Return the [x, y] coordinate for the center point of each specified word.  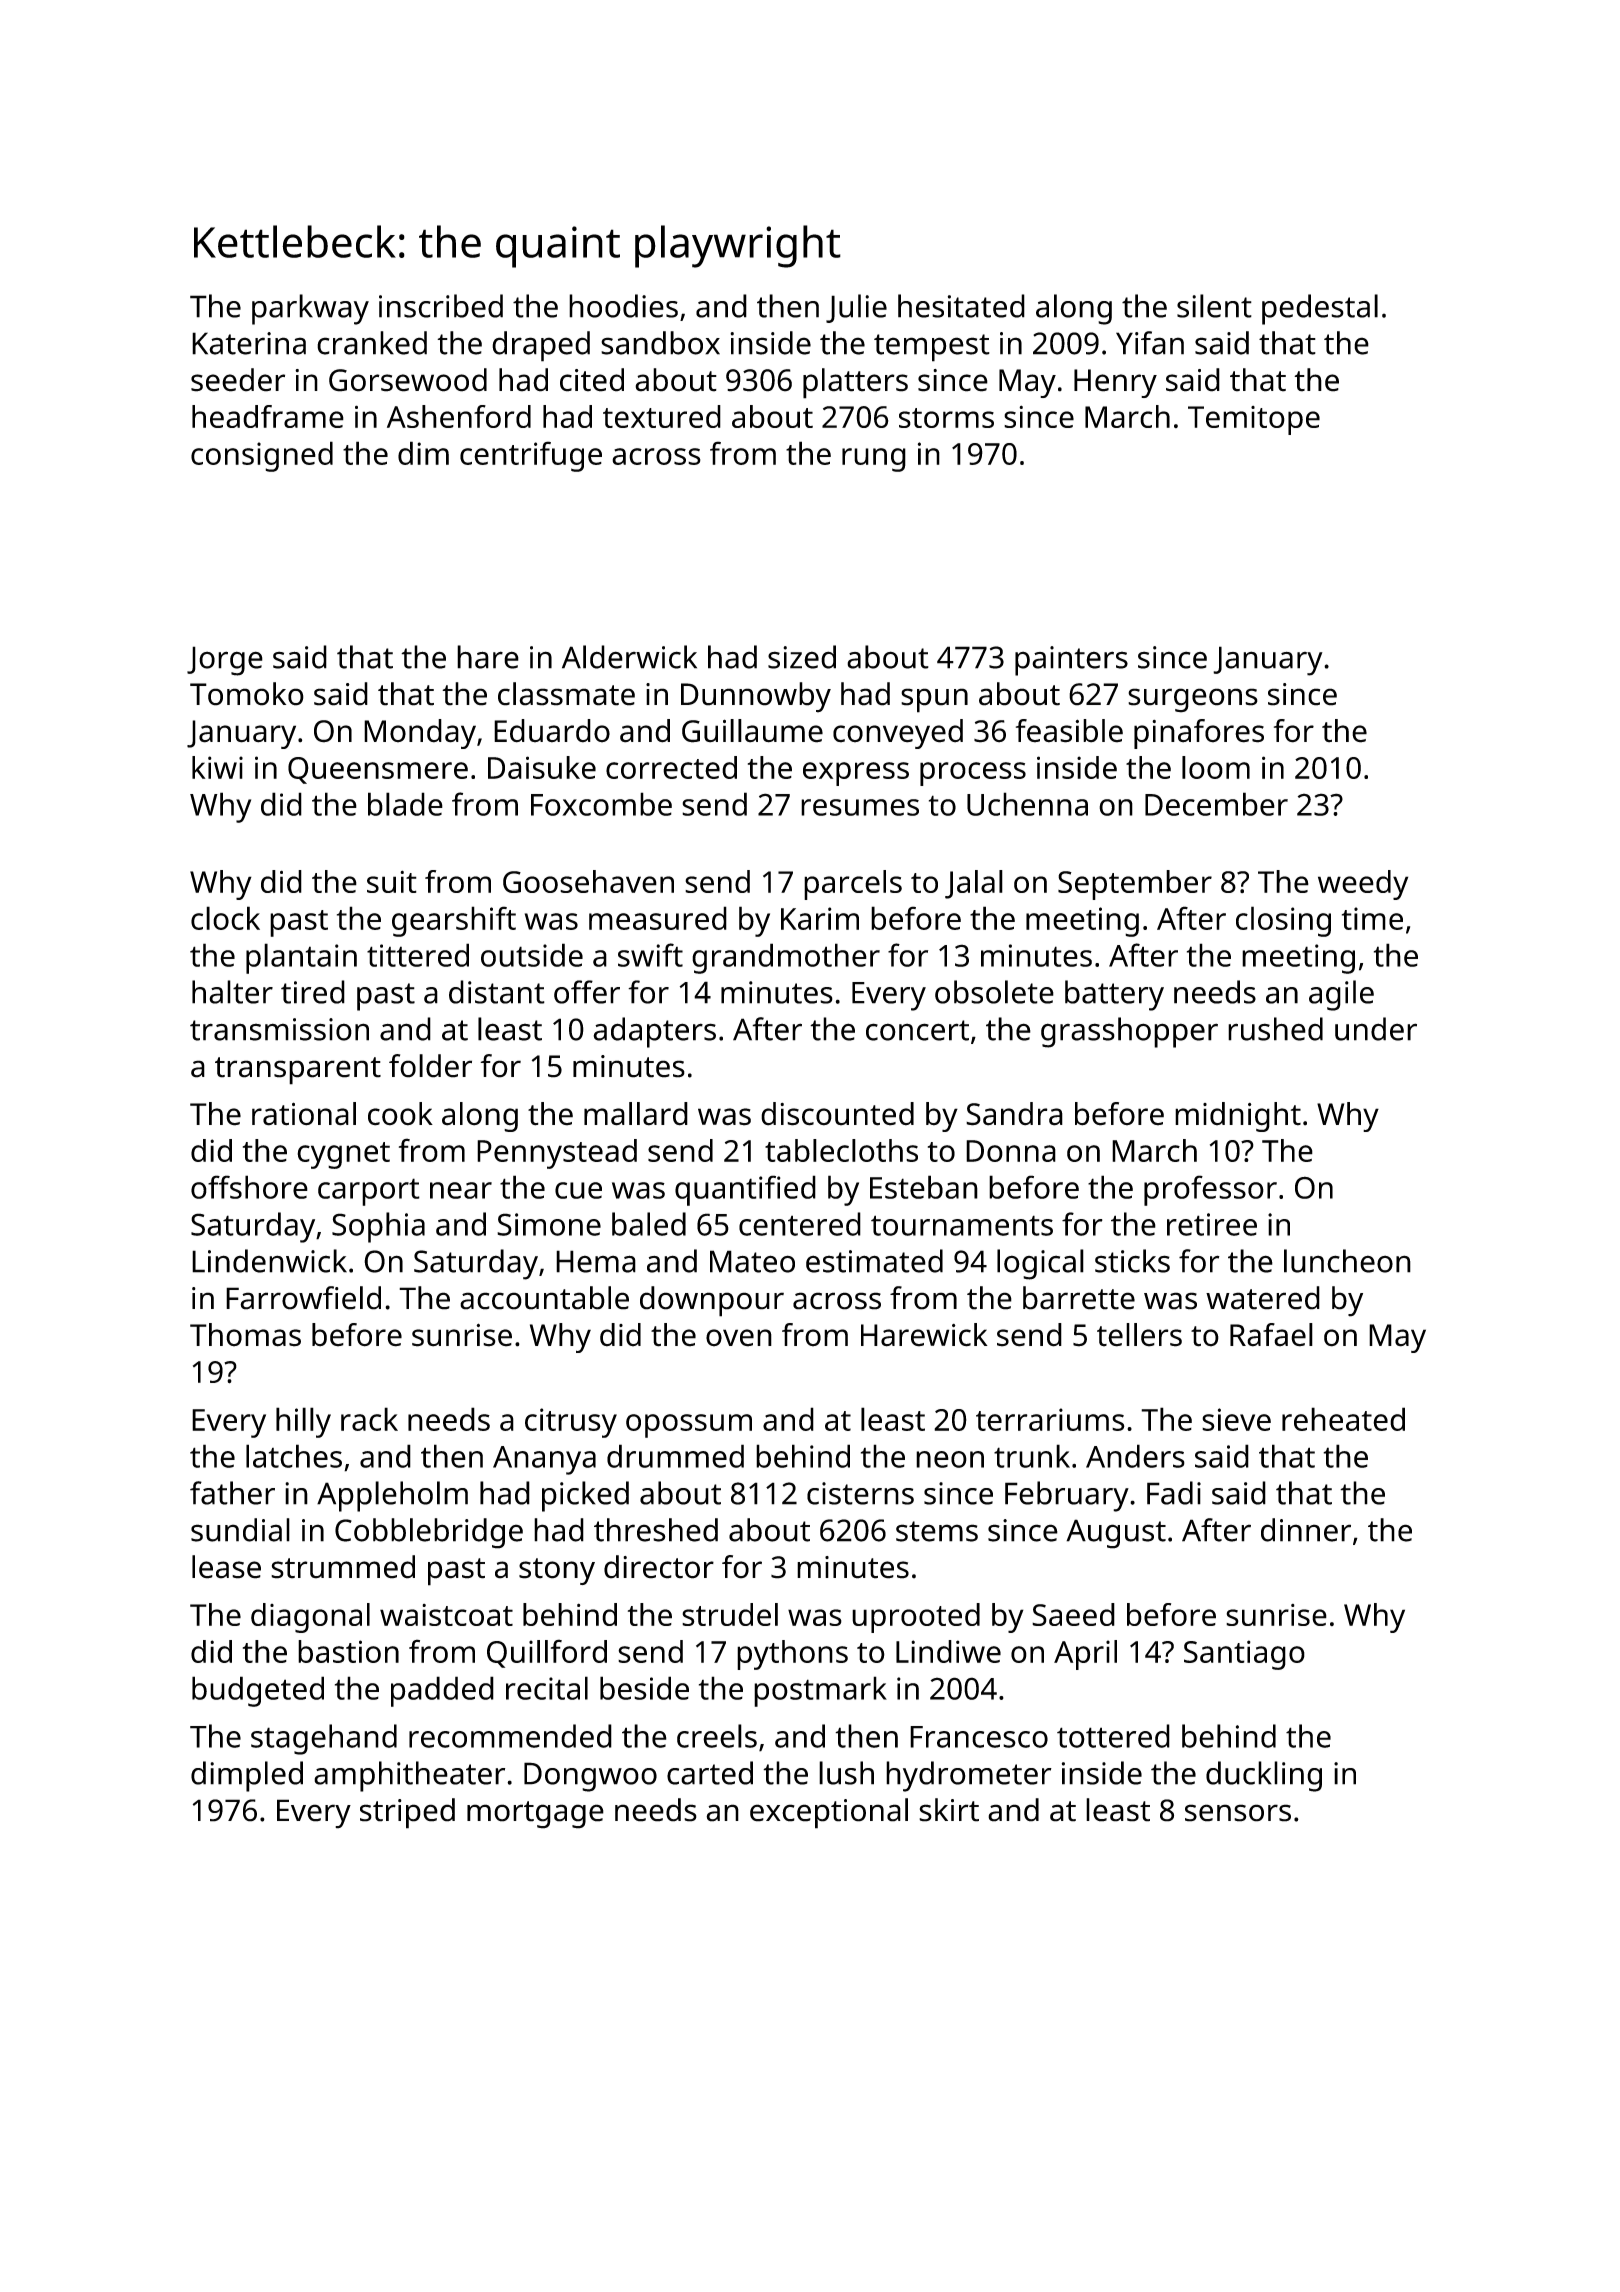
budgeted [258, 1691]
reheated [1343, 1419]
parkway [310, 309]
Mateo [752, 1261]
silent [1214, 306]
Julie [856, 308]
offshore [249, 1187]
